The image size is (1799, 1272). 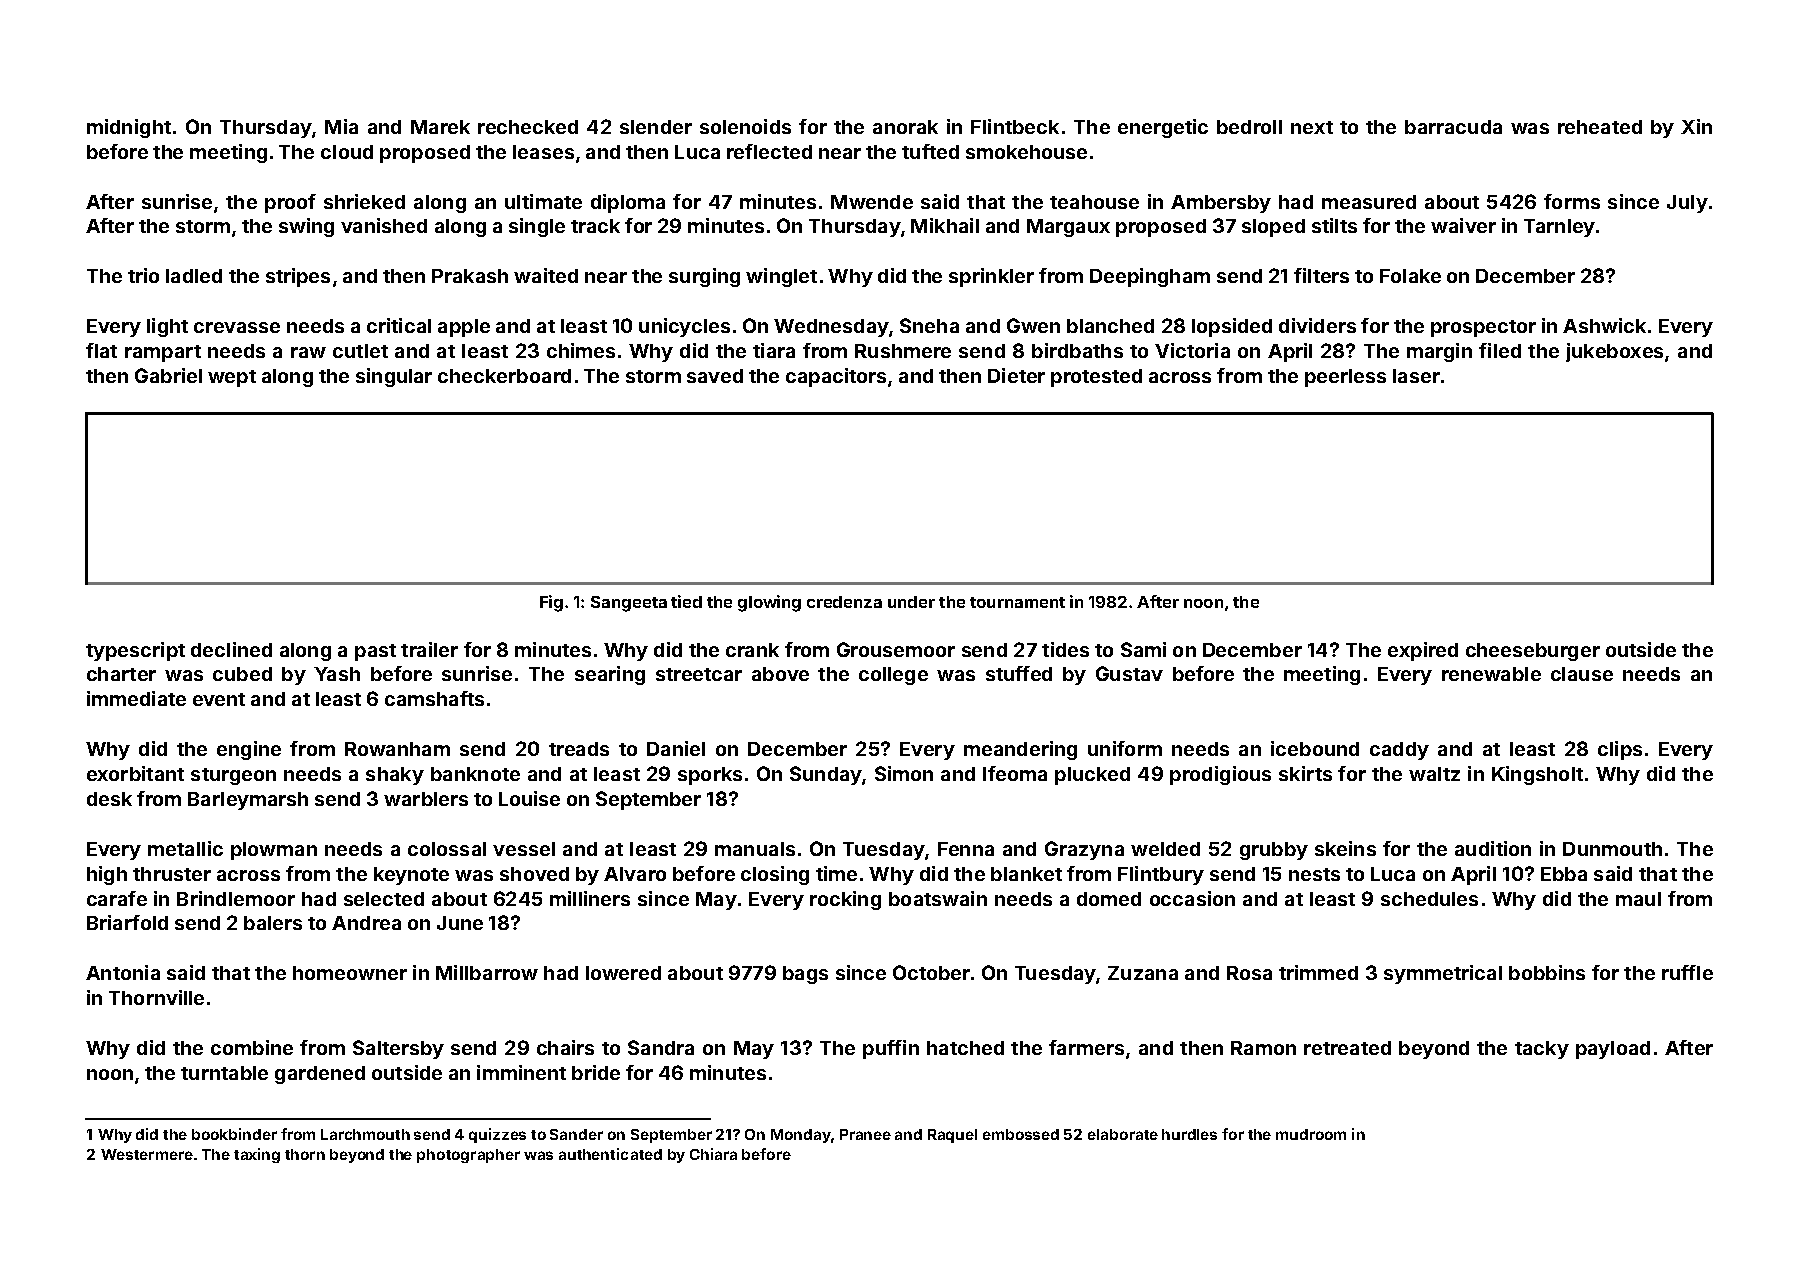 What do you see at coordinates (1017, 602) in the image?
I see `tournament` at bounding box center [1017, 602].
